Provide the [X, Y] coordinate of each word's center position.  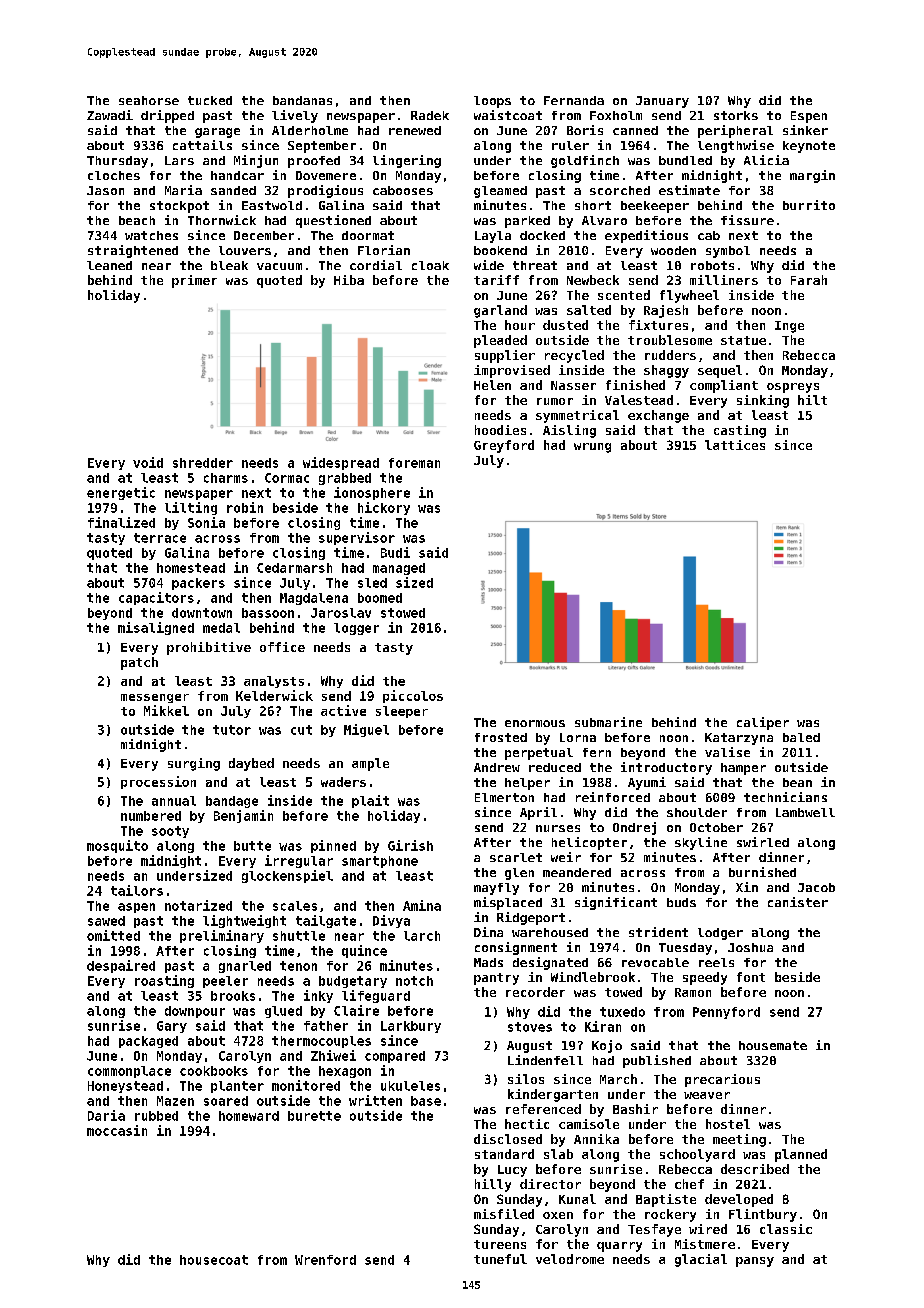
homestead [191, 568]
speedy [705, 978]
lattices [735, 445]
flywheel [689, 296]
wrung [592, 448]
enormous [535, 723]
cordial [376, 265]
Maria [183, 190]
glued [283, 1012]
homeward [249, 1116]
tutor [232, 730]
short [593, 205]
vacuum [279, 266]
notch [414, 981]
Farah [809, 280]
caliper [763, 723]
